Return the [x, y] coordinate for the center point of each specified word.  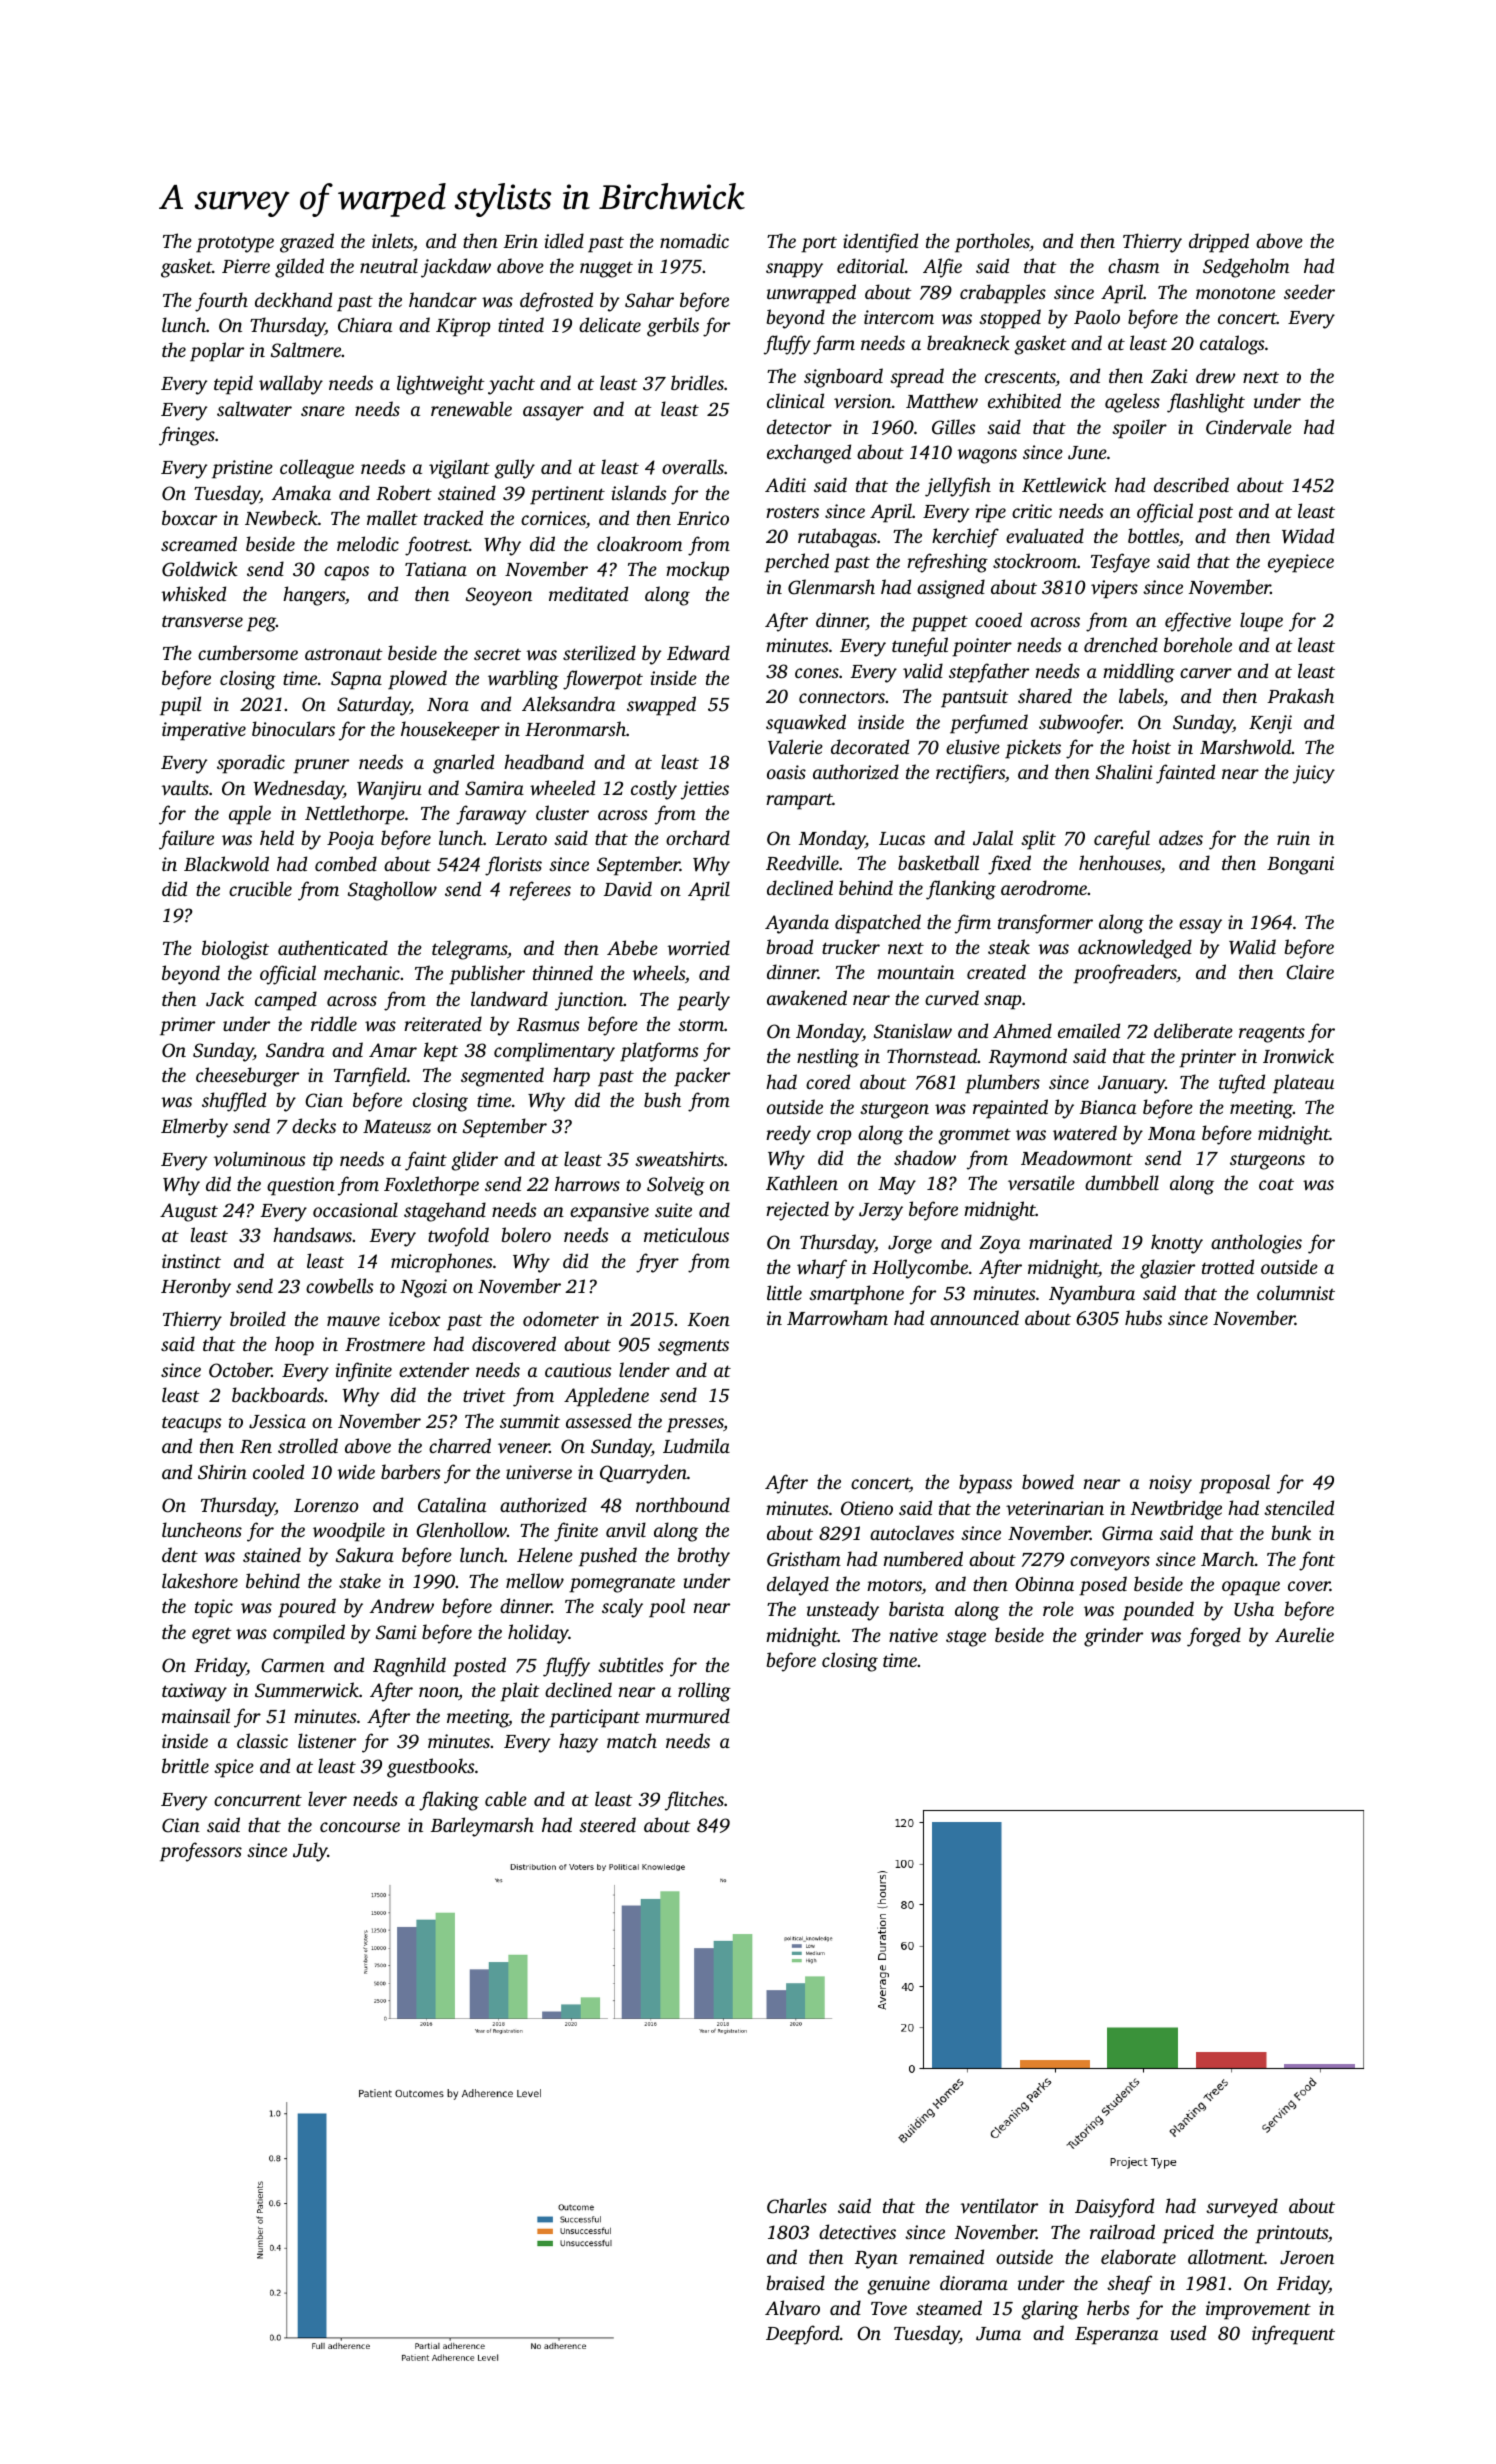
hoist [1151, 746]
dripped [1219, 243]
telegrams [469, 950]
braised [795, 2282]
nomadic [694, 240]
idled [564, 240]
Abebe [632, 947]
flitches [694, 1801]
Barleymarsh [482, 1827]
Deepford [803, 2335]
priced [1188, 2234]
